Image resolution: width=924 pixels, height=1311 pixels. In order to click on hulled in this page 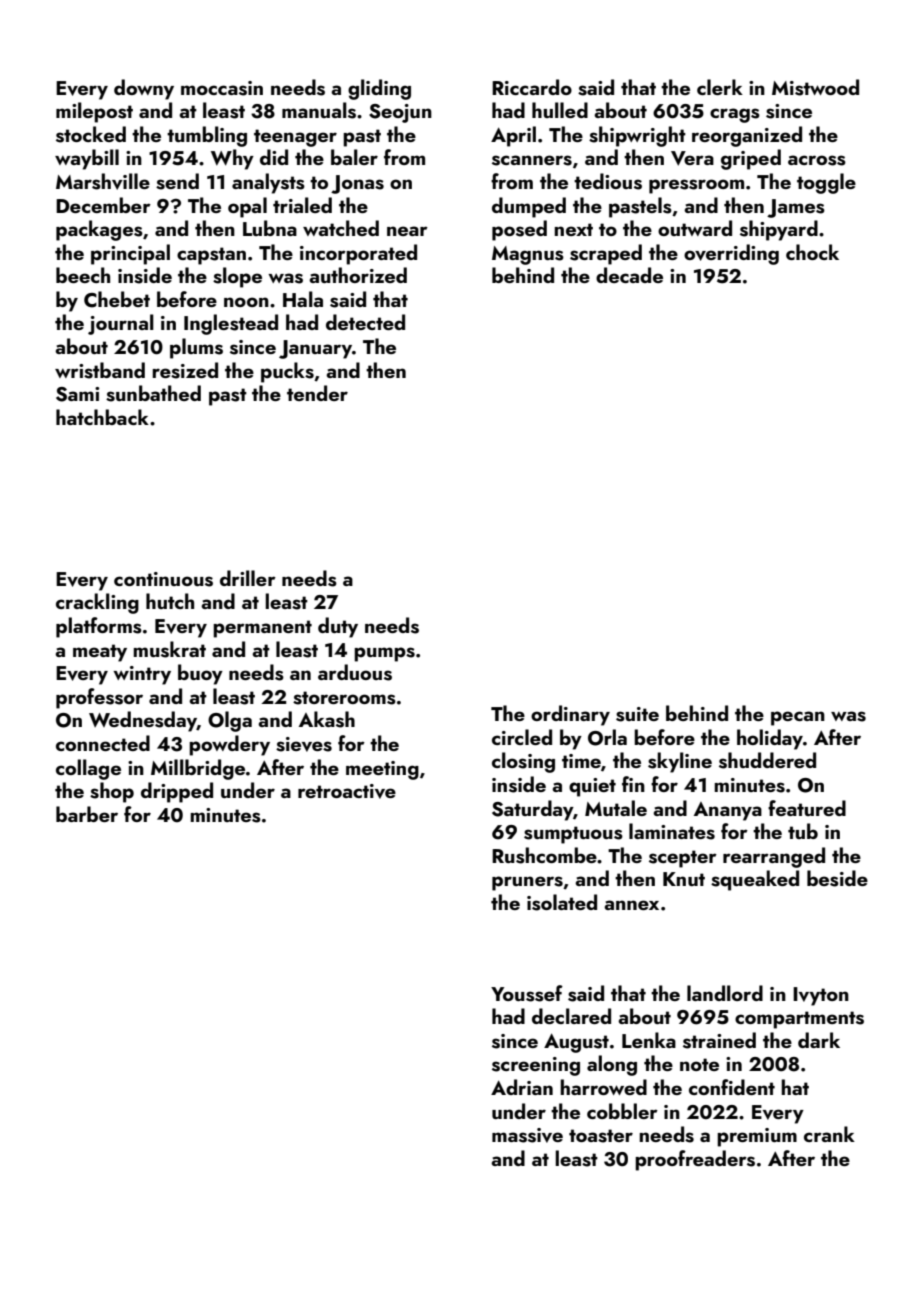, I will do `click(560, 110)`.
